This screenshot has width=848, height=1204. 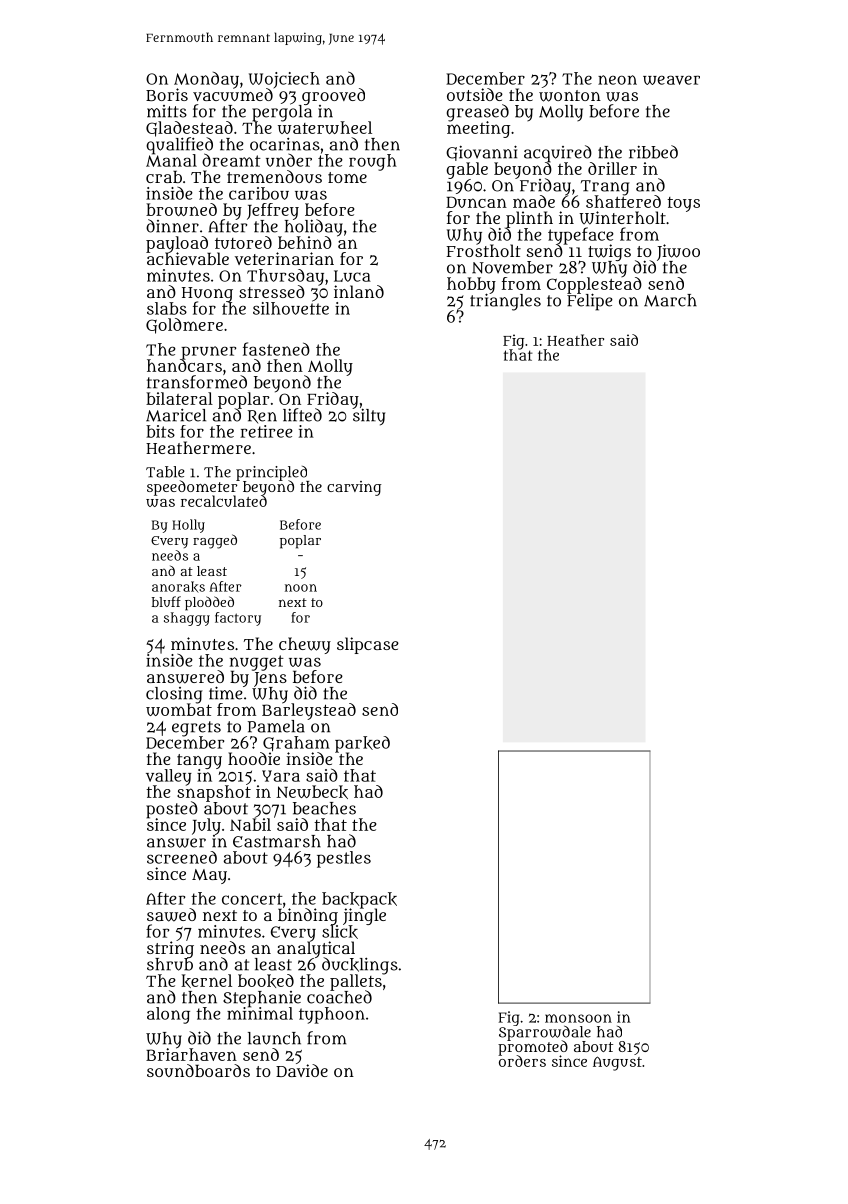 What do you see at coordinates (309, 711) in the screenshot?
I see `Barleystead` at bounding box center [309, 711].
